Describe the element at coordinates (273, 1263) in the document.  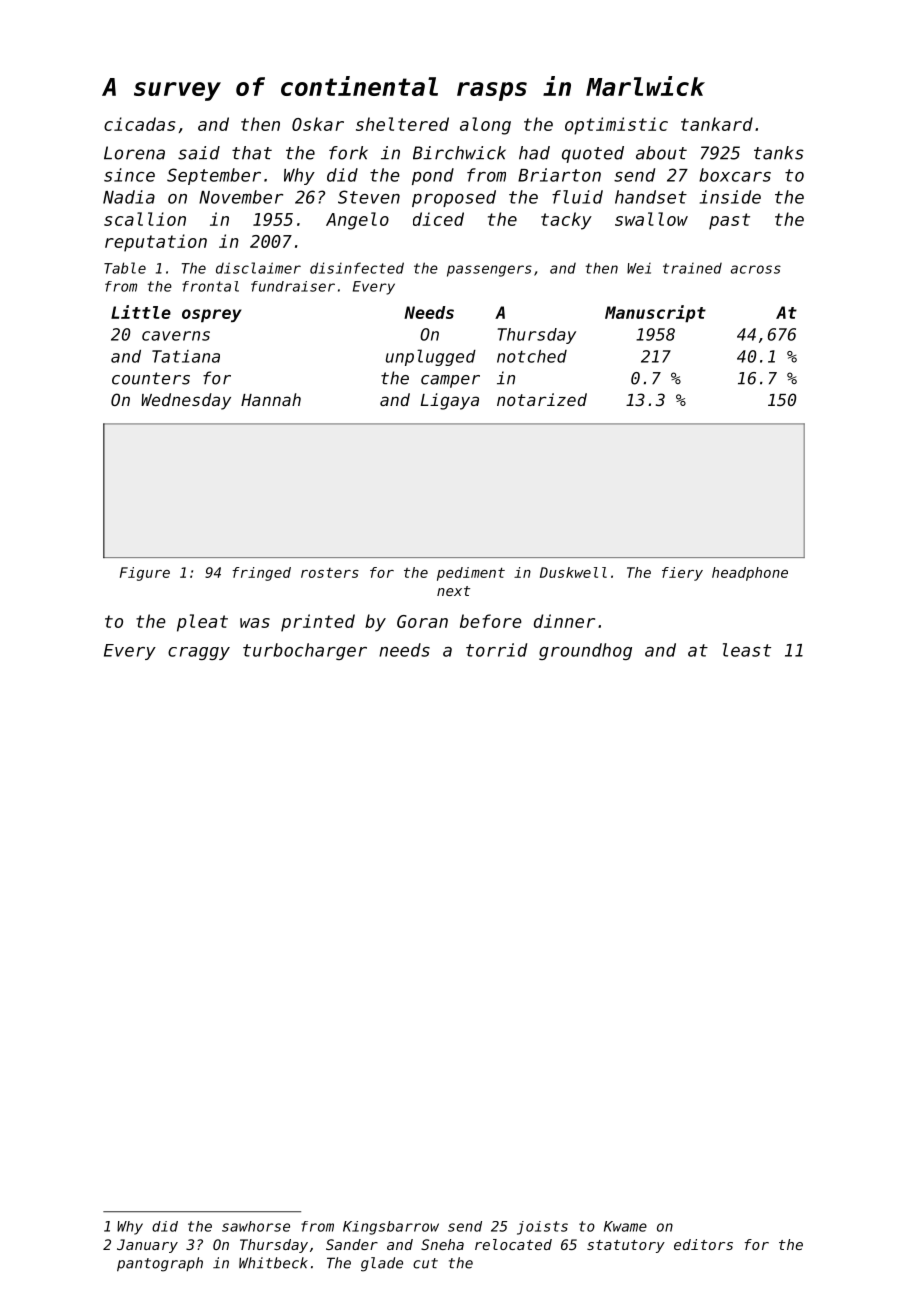
I see `Whitbeck` at that location.
